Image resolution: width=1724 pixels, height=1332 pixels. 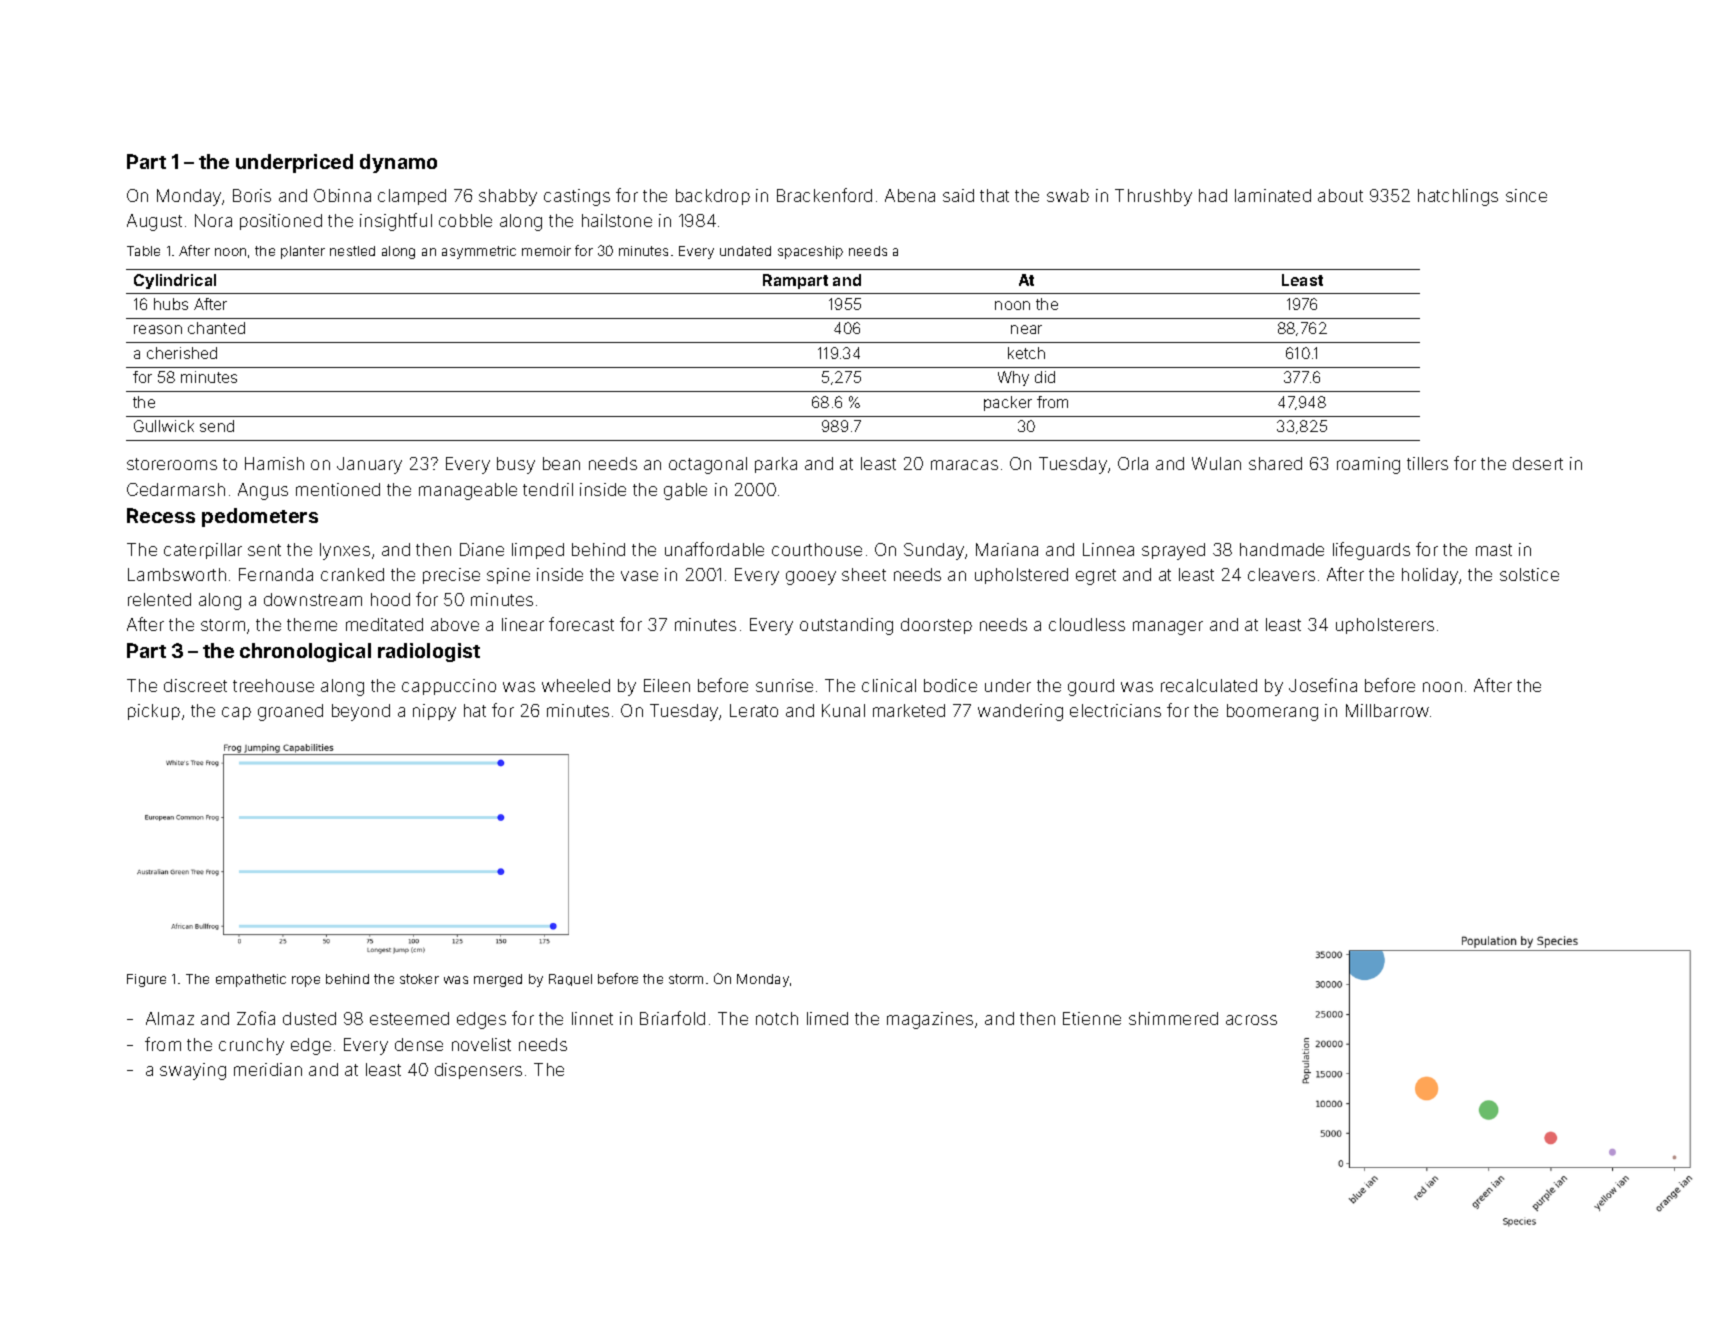 What do you see at coordinates (1273, 195) in the document?
I see `laminated` at bounding box center [1273, 195].
